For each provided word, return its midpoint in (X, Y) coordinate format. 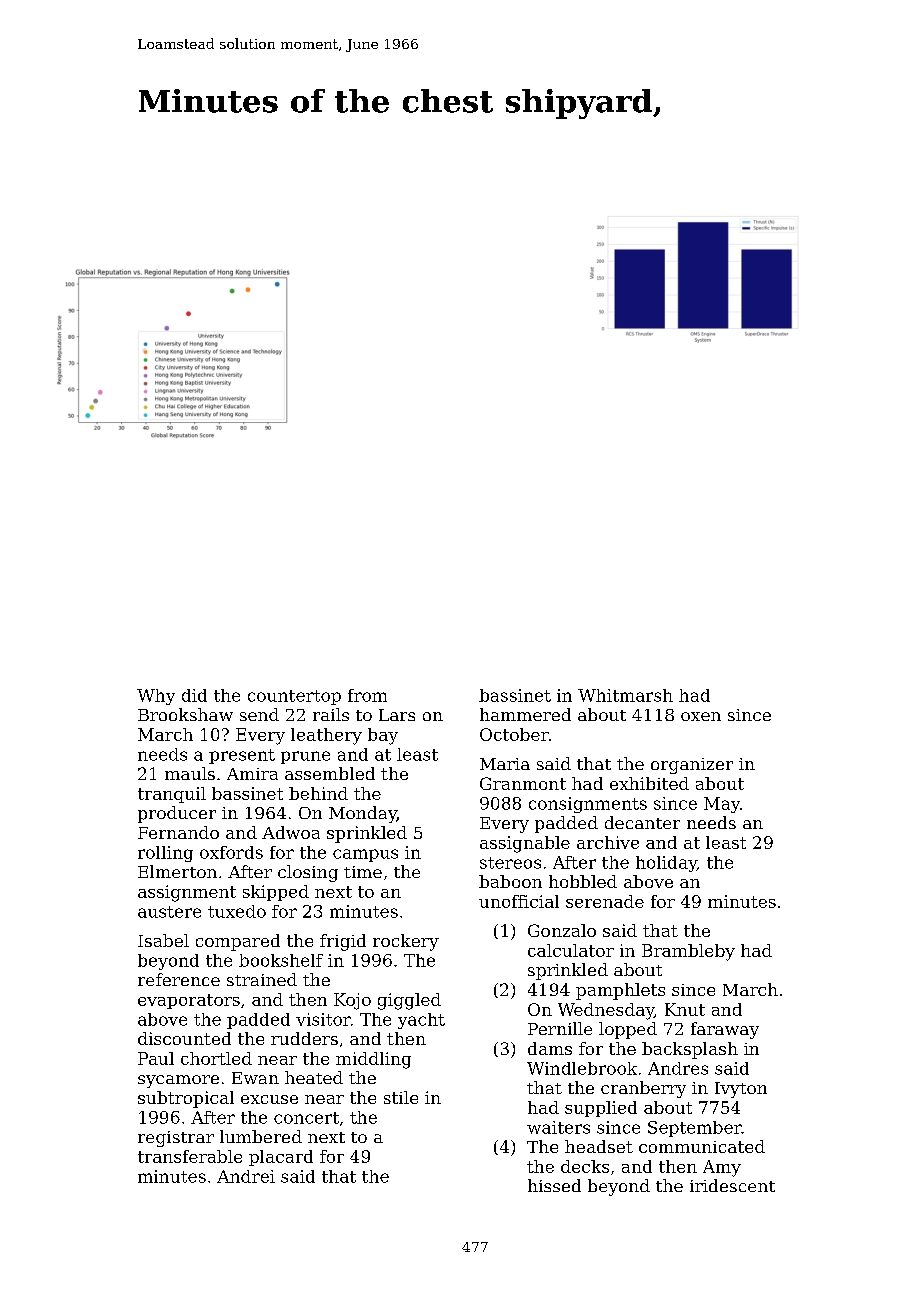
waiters (558, 1127)
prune (305, 757)
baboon (510, 881)
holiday (666, 864)
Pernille (560, 1028)
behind (318, 793)
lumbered (261, 1136)
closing (308, 873)
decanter (642, 822)
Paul (156, 1058)
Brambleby (688, 952)
